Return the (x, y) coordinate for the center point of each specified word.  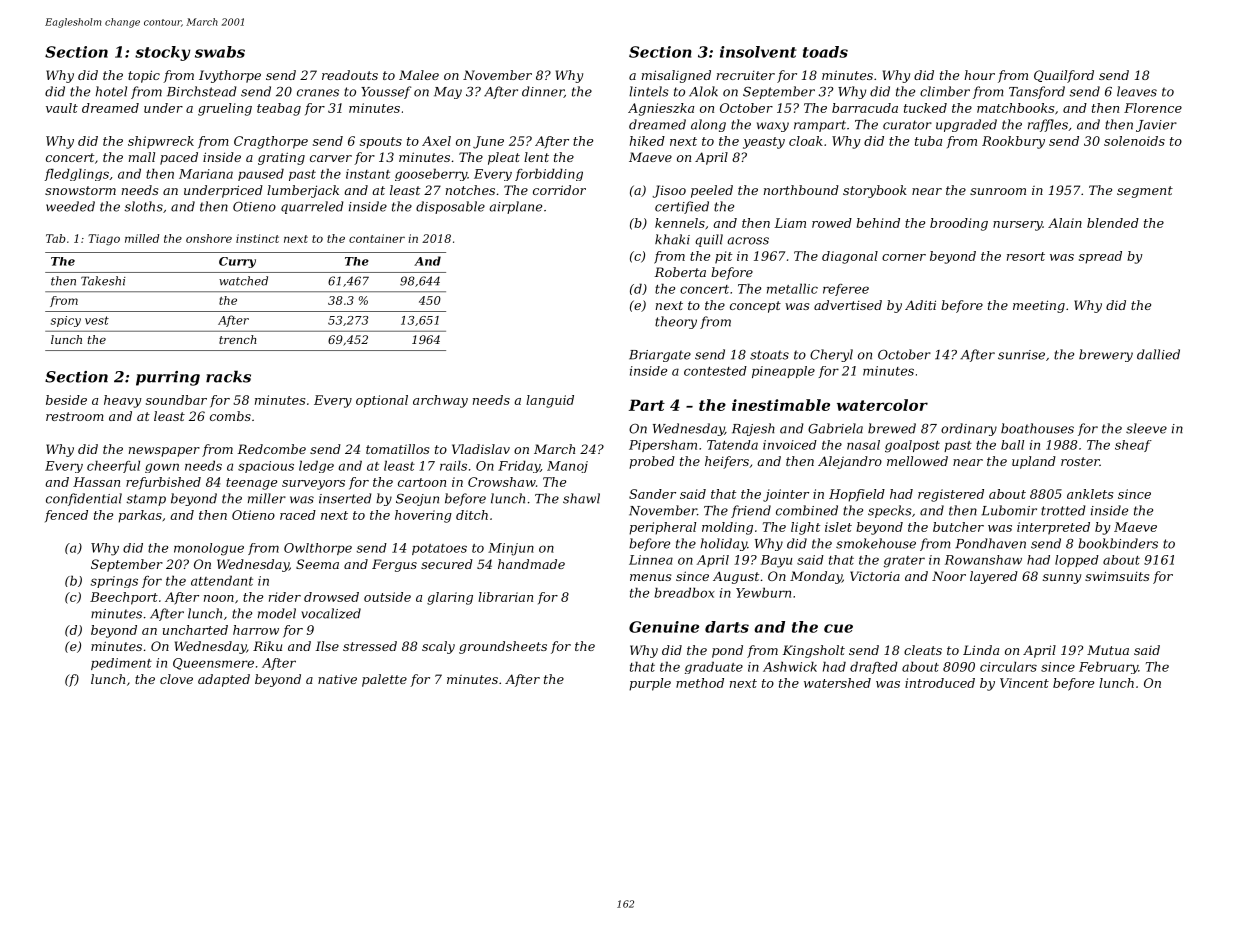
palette (384, 680)
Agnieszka (661, 109)
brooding (959, 224)
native (337, 679)
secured (447, 564)
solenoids (1134, 141)
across (748, 241)
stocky (162, 53)
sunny (1062, 579)
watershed (837, 683)
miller (267, 498)
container (377, 238)
